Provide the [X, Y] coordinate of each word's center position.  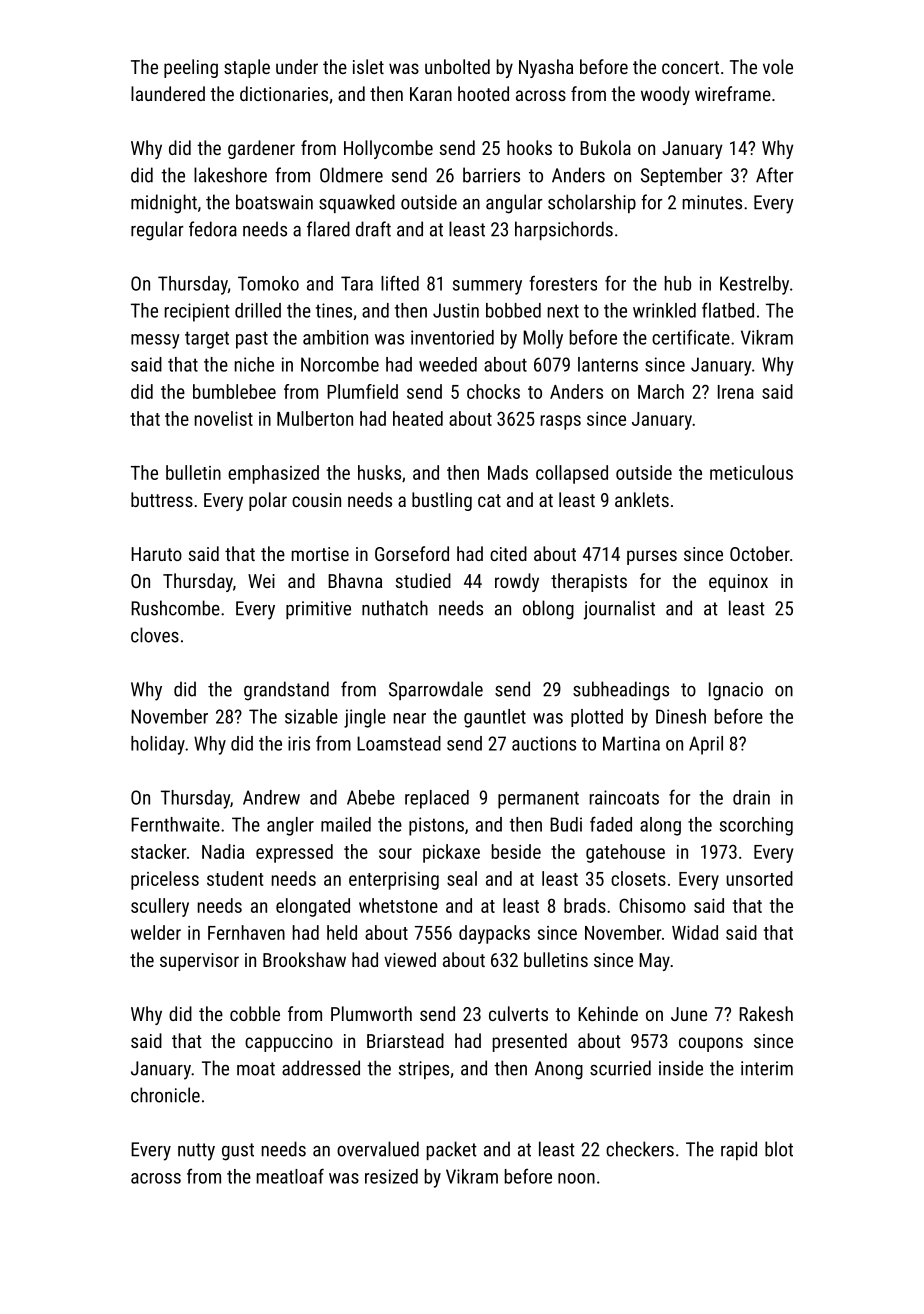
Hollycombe [388, 149]
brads [585, 905]
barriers [491, 175]
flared [328, 229]
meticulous [751, 472]
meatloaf [290, 1176]
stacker [159, 851]
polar [268, 501]
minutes [712, 202]
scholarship [592, 203]
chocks [493, 391]
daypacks [494, 934]
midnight [164, 204]
